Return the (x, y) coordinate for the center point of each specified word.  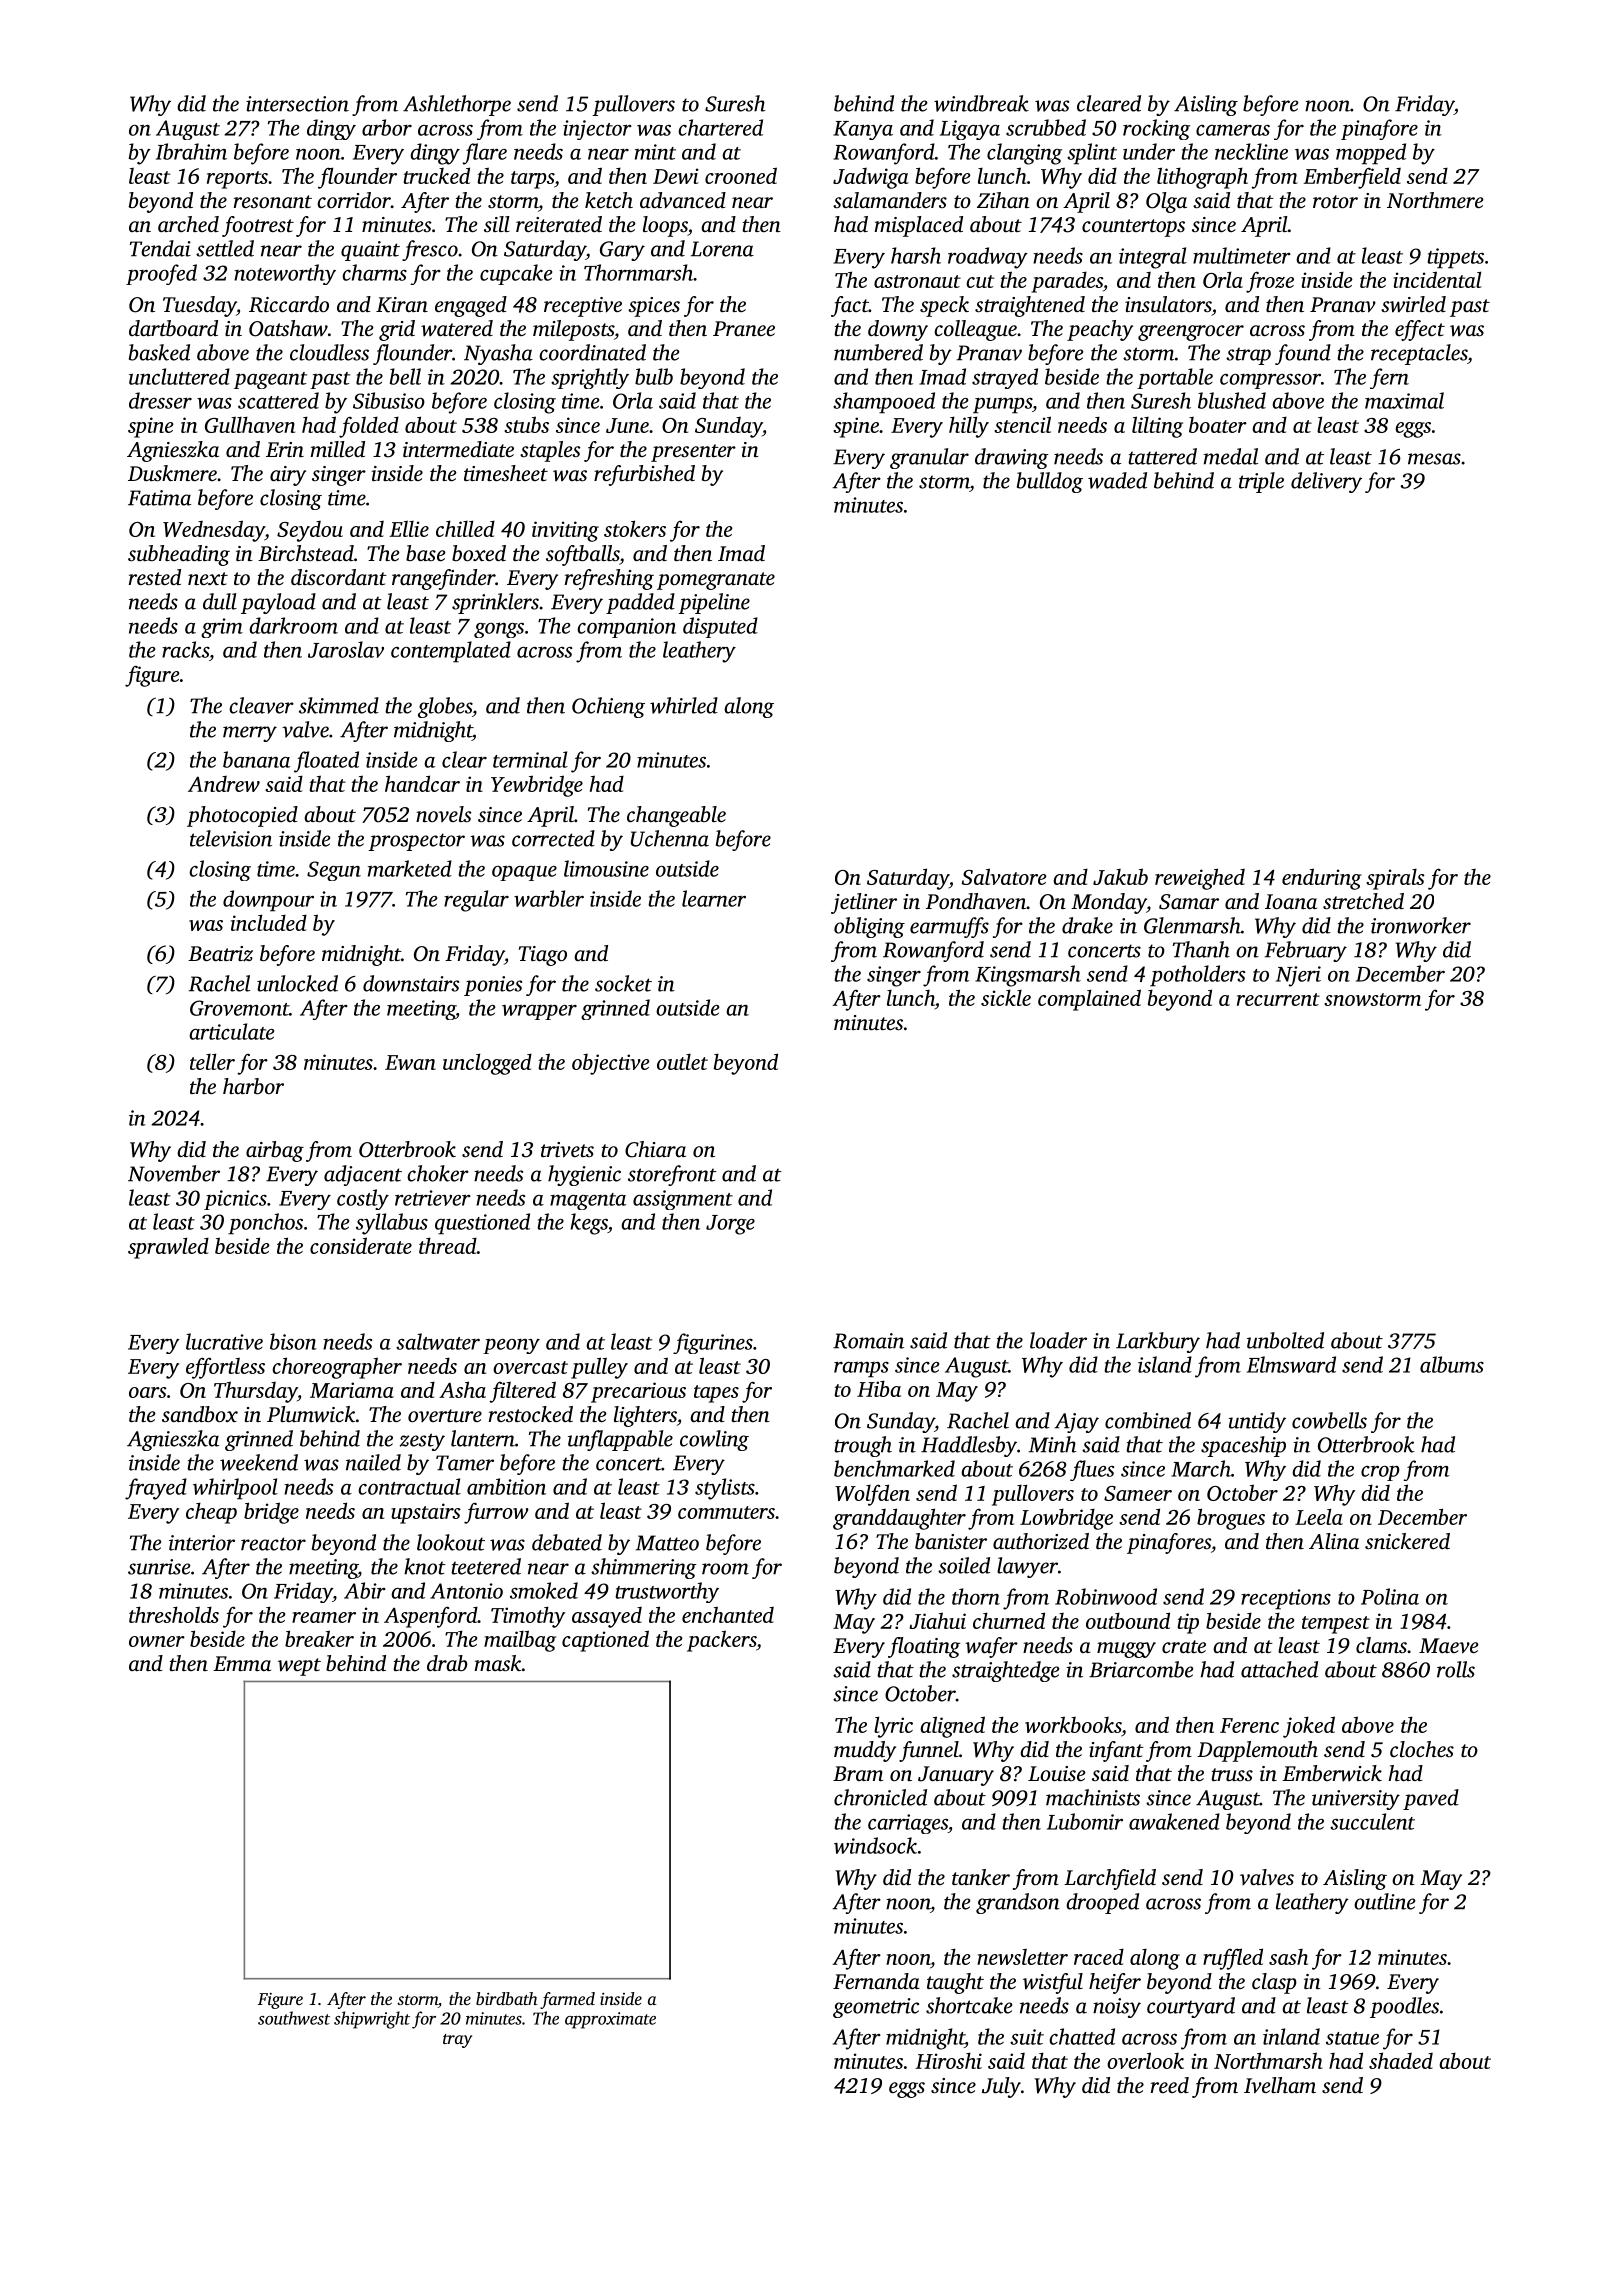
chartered (720, 127)
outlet (682, 1062)
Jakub (1120, 876)
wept (299, 1667)
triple (1261, 482)
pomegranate (716, 581)
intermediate (458, 449)
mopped (1371, 154)
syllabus (392, 1224)
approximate (610, 2020)
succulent (1372, 1821)
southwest (294, 2018)
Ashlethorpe (457, 105)
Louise (1057, 1773)
